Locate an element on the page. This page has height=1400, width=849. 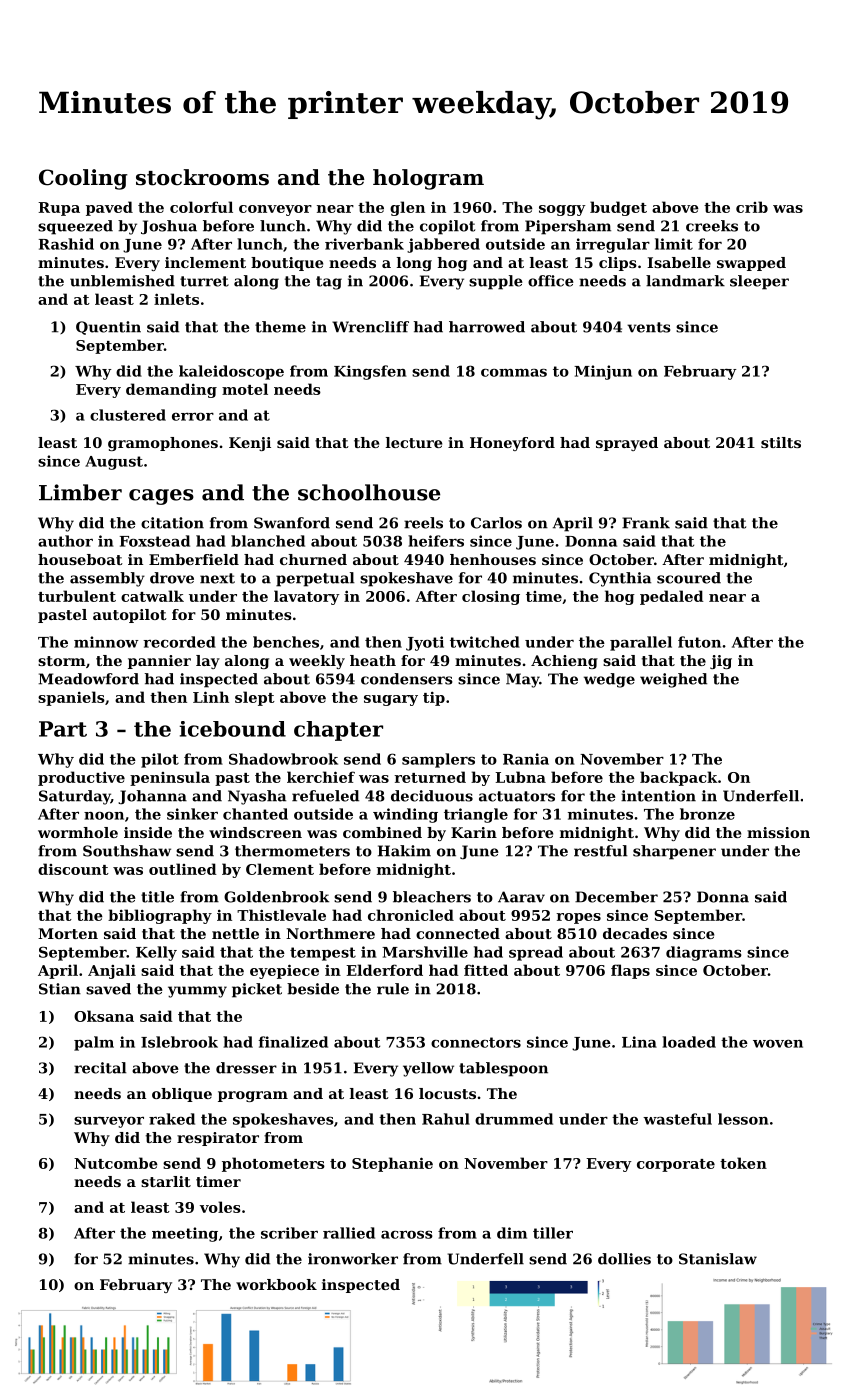
jig is located at coordinates (721, 662).
